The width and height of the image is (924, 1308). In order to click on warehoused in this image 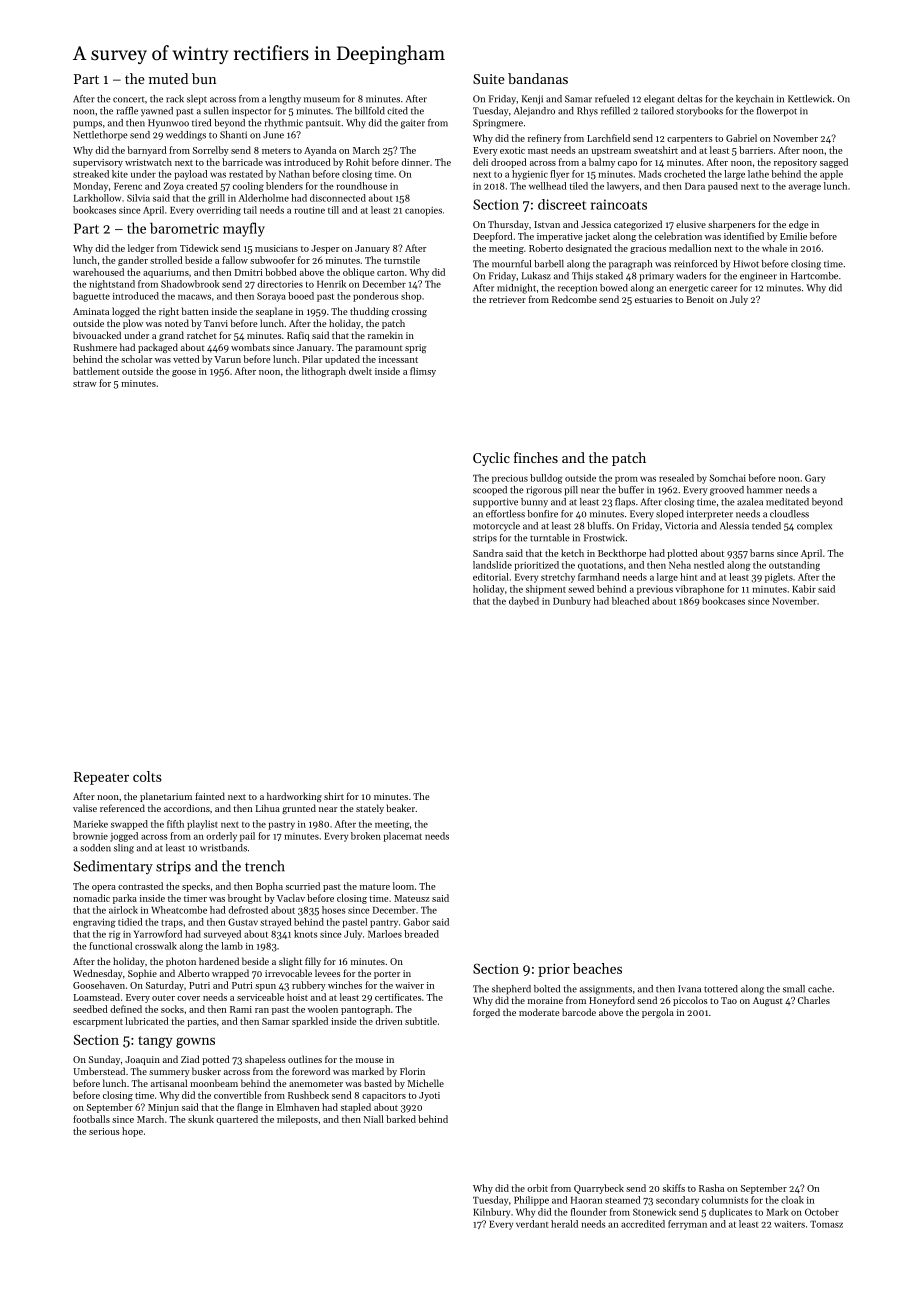, I will do `click(98, 272)`.
